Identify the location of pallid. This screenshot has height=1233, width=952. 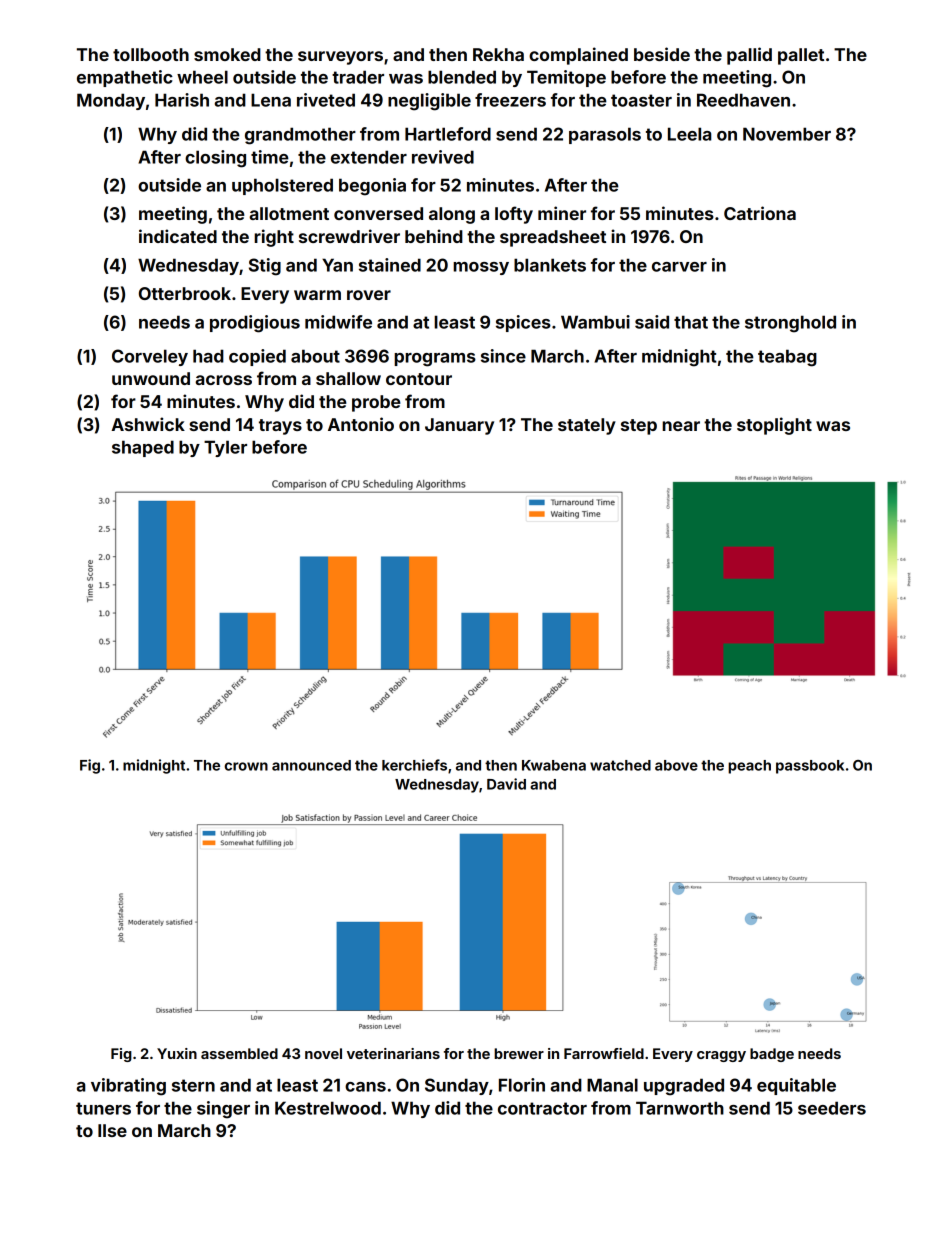
(749, 56).
